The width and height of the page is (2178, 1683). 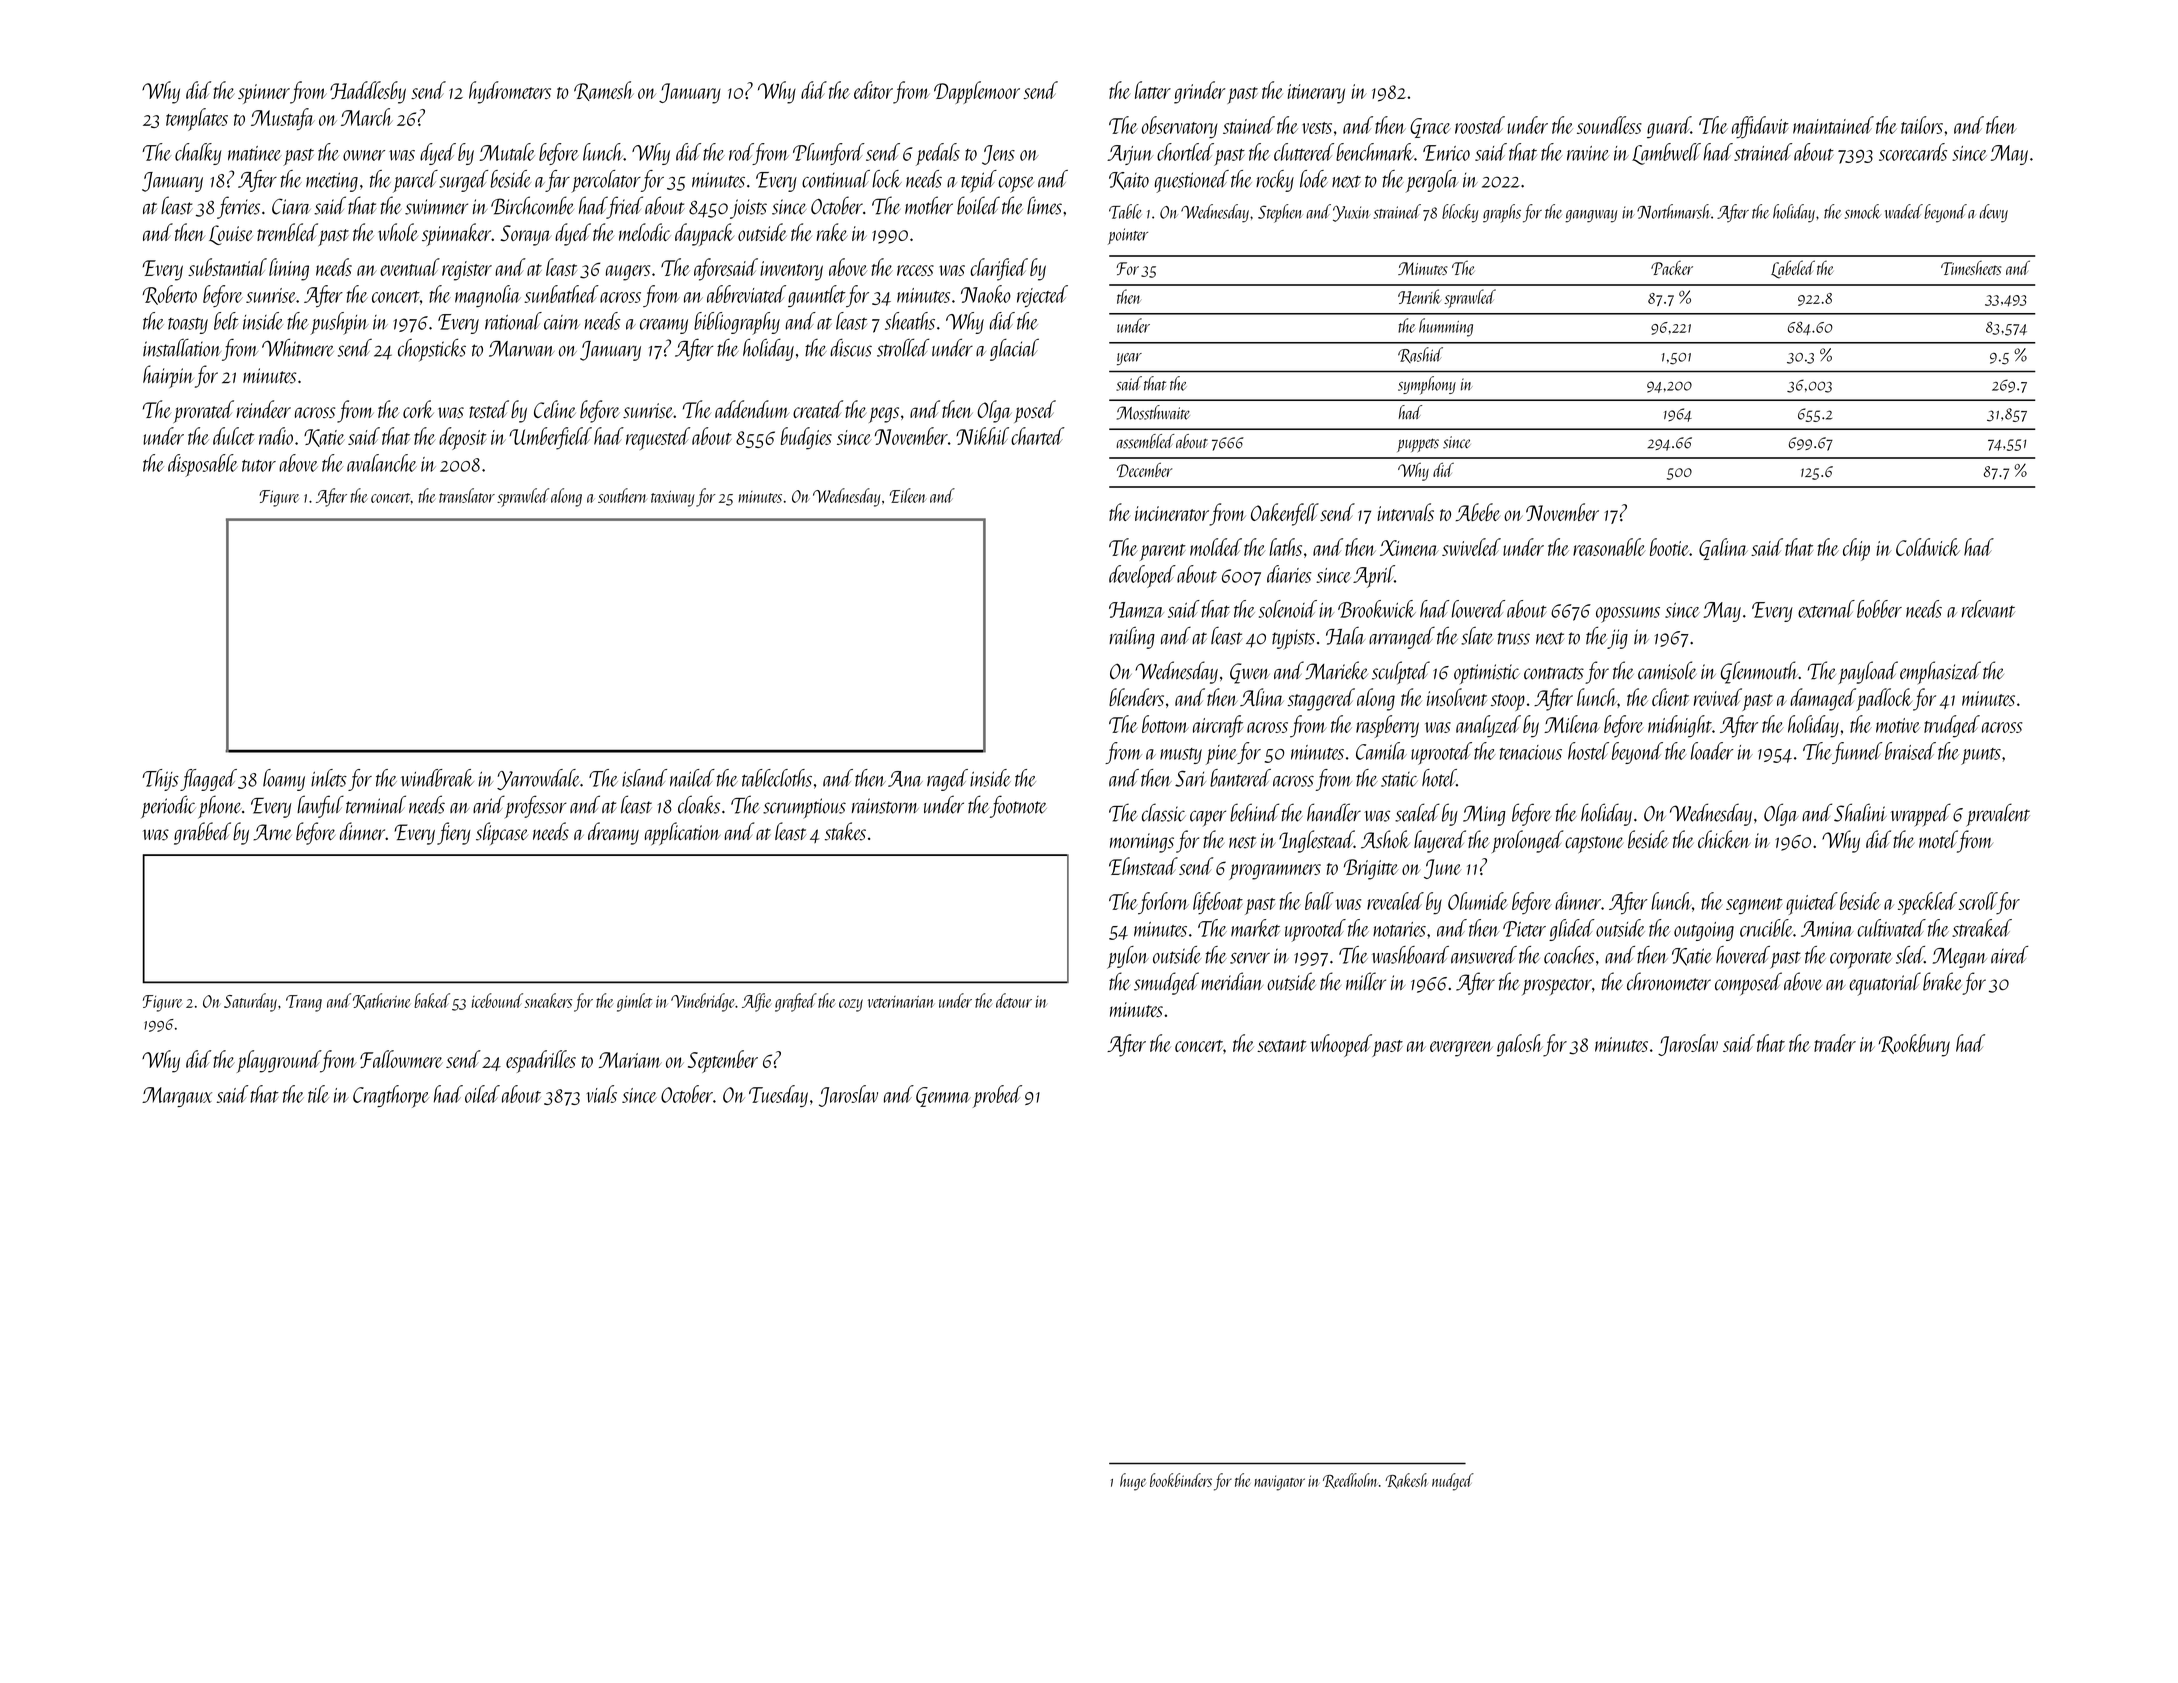 What do you see at coordinates (1914, 1045) in the page?
I see `Rookbury` at bounding box center [1914, 1045].
